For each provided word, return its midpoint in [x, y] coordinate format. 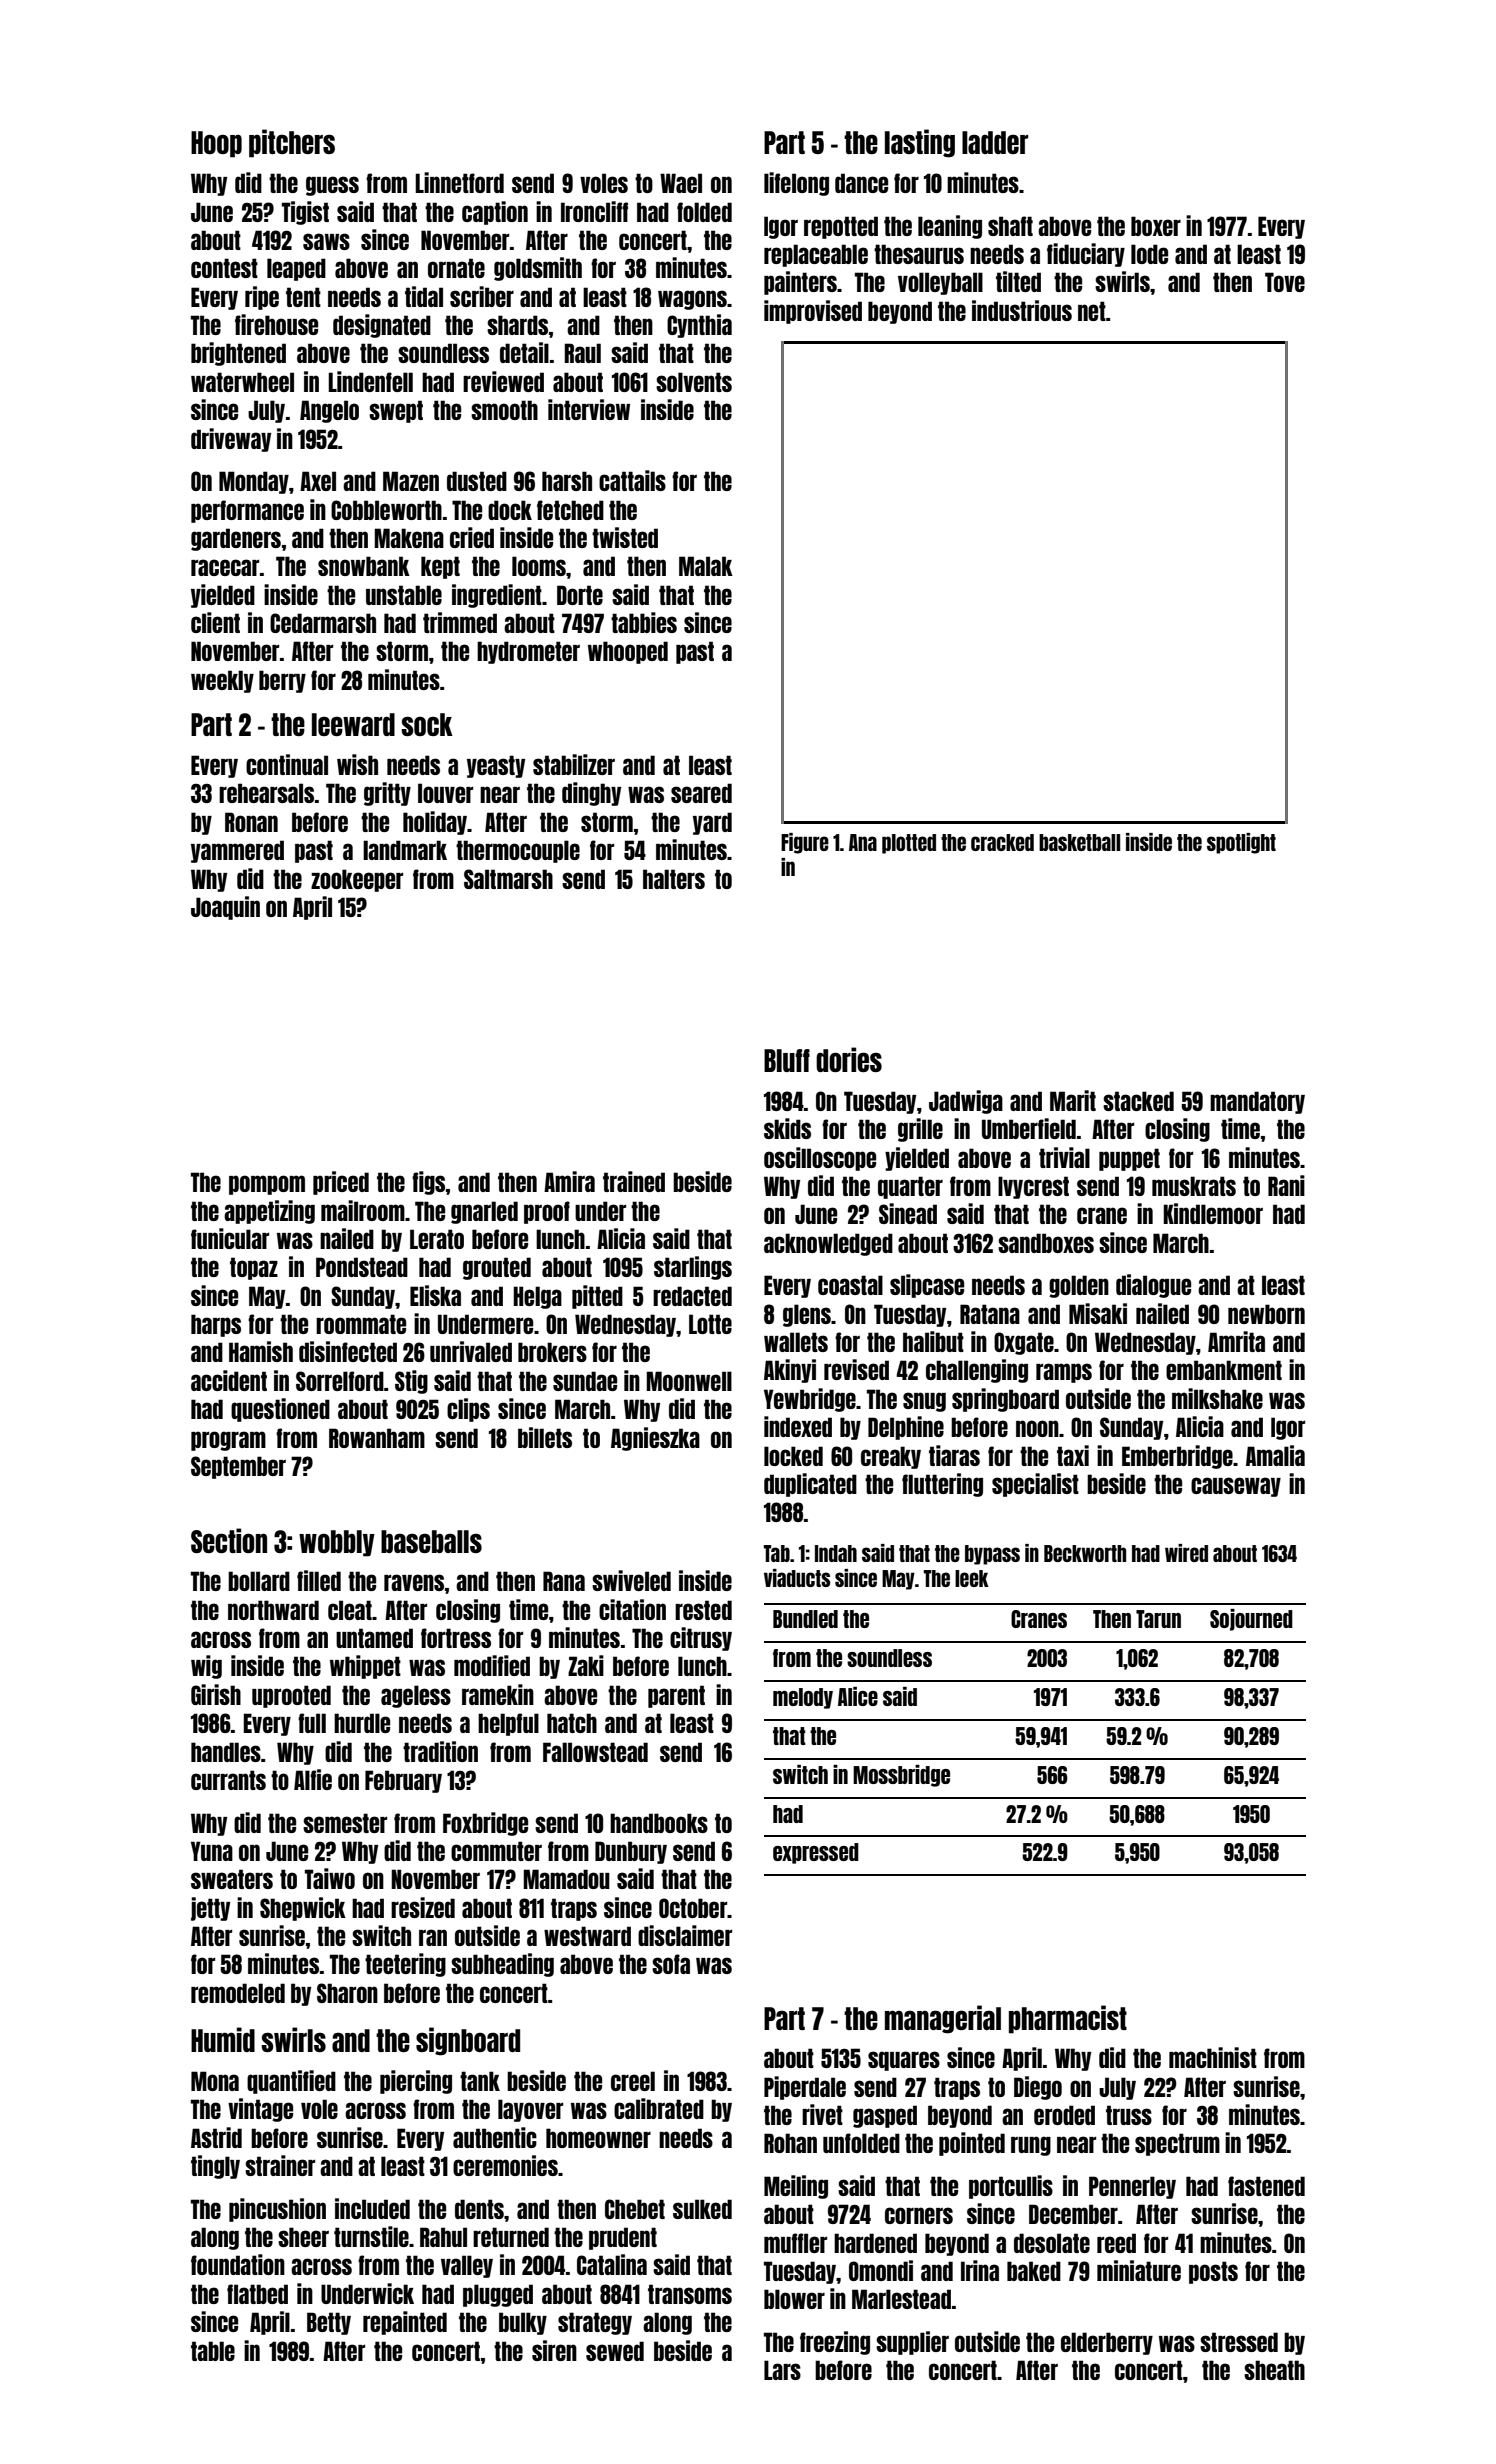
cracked [1002, 842]
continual [287, 764]
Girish [216, 1694]
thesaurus [919, 254]
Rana [564, 1581]
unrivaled [471, 1351]
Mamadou [566, 1879]
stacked [1138, 1101]
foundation [238, 2264]
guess [332, 186]
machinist [1213, 2057]
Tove [1285, 282]
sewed [615, 2351]
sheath [1274, 2370]
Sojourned [1251, 1620]
